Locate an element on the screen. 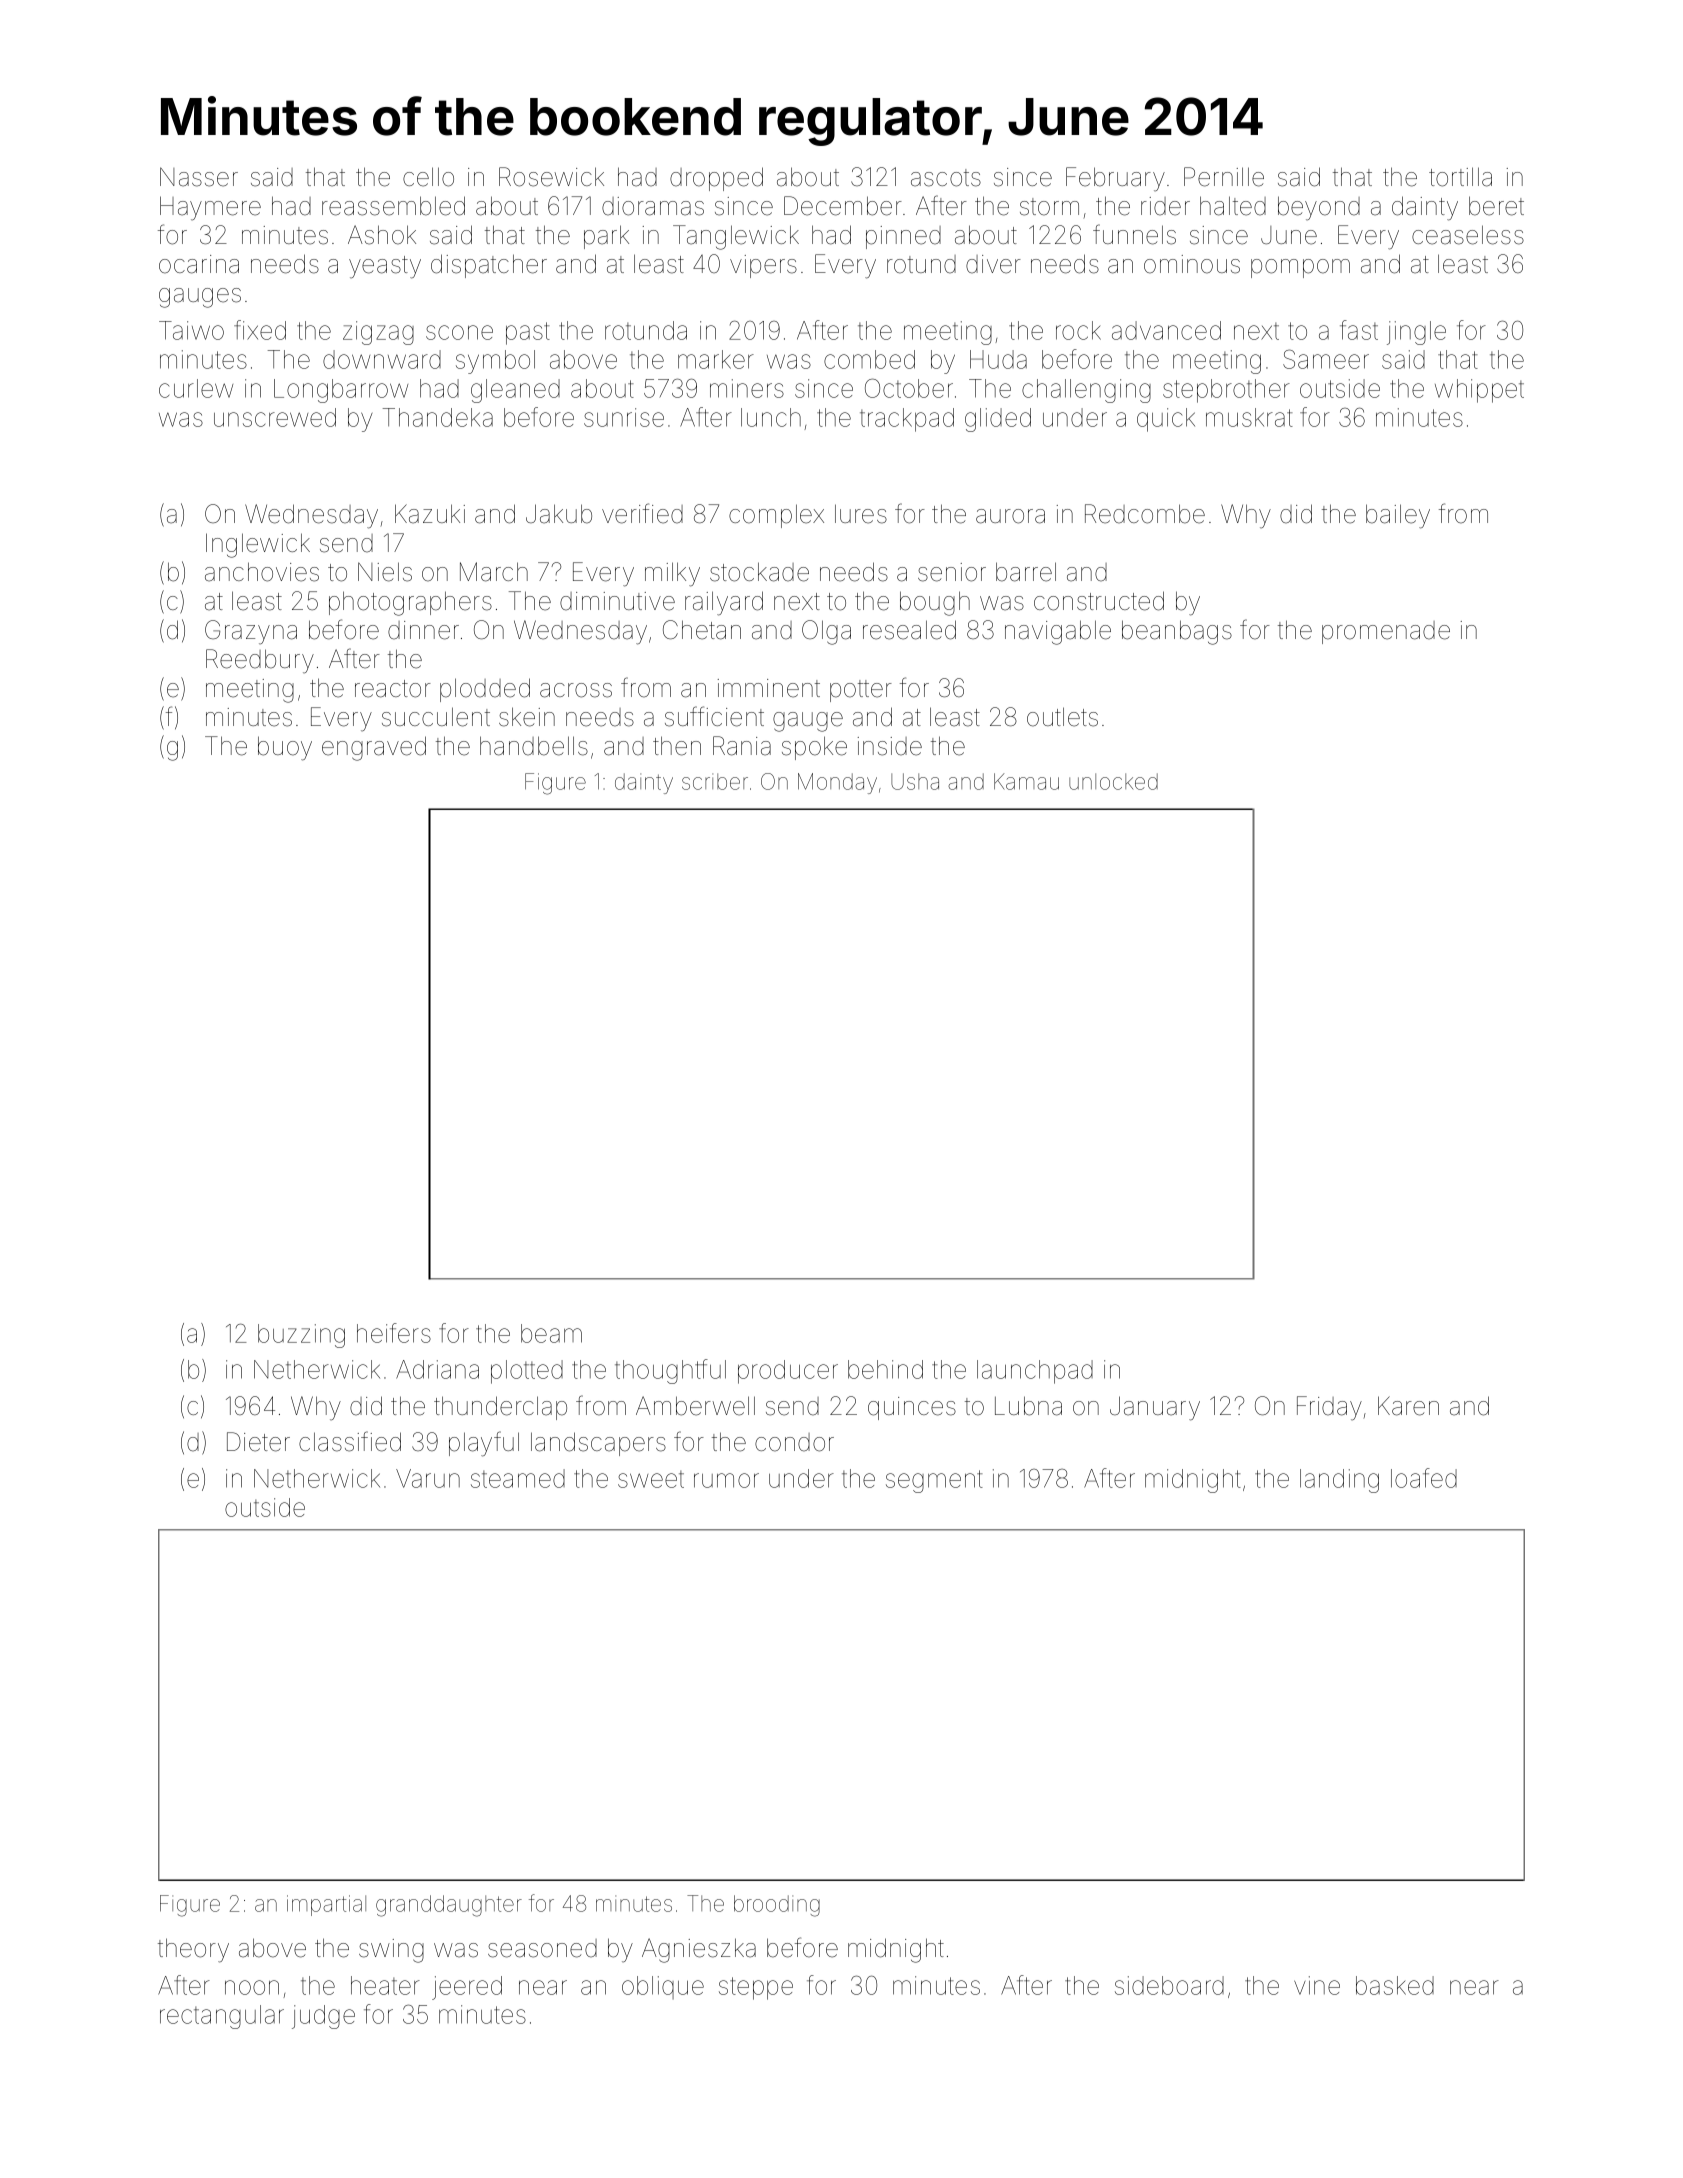 This screenshot has width=1683, height=2178. jeered is located at coordinates (467, 1988).
